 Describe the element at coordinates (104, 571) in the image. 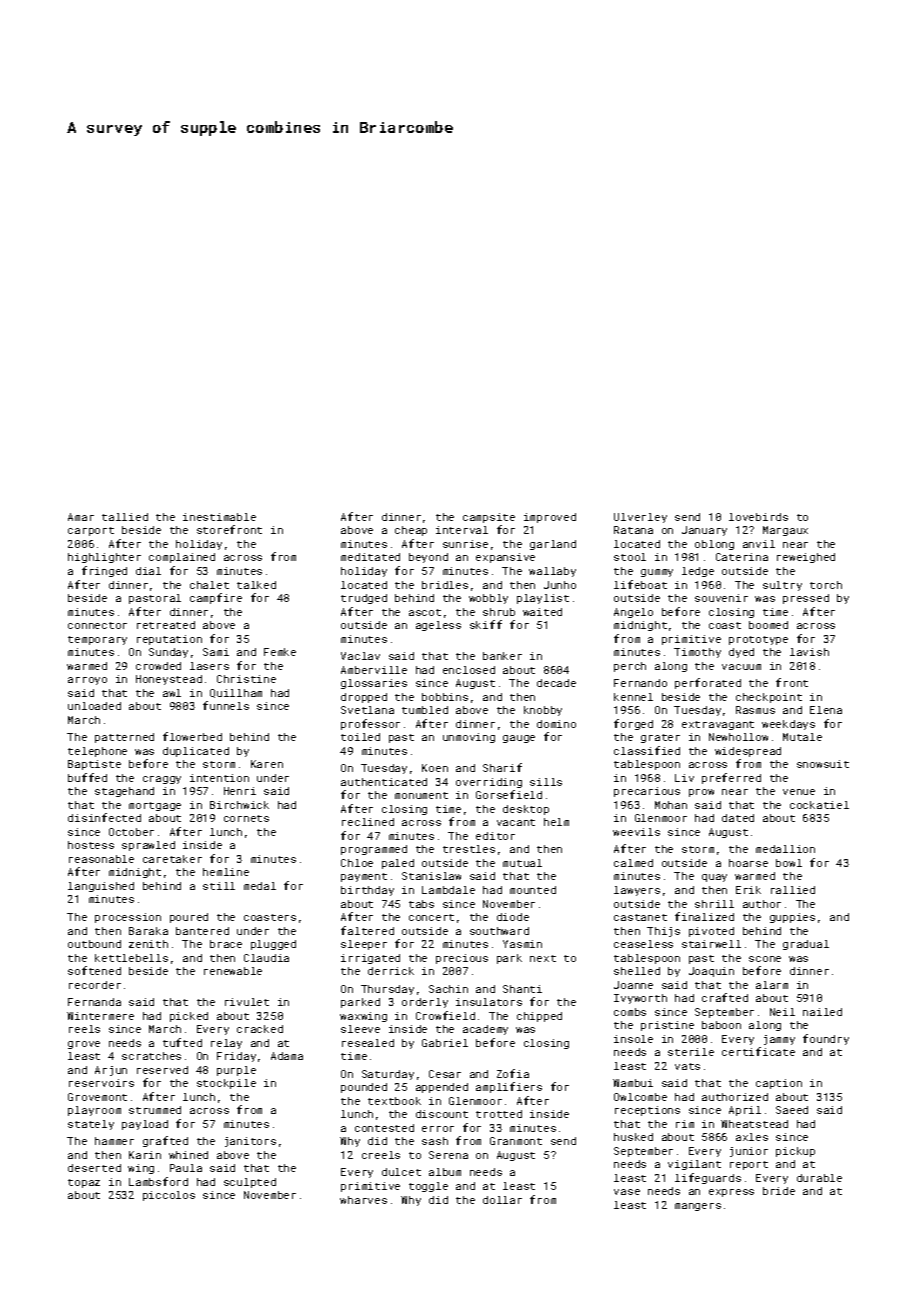

I see `fringed` at that location.
